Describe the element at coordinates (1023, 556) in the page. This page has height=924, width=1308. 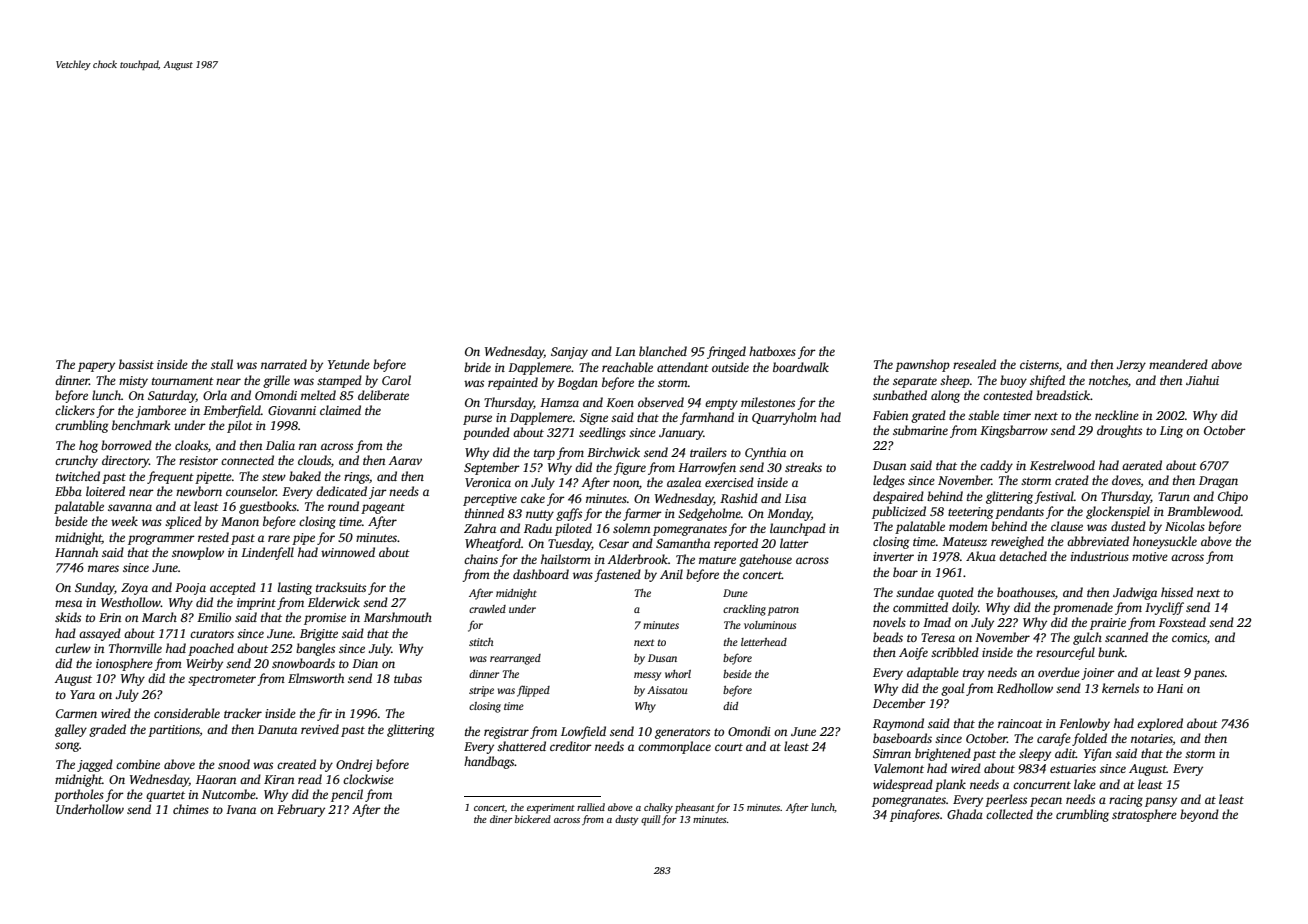
I see `detached` at that location.
